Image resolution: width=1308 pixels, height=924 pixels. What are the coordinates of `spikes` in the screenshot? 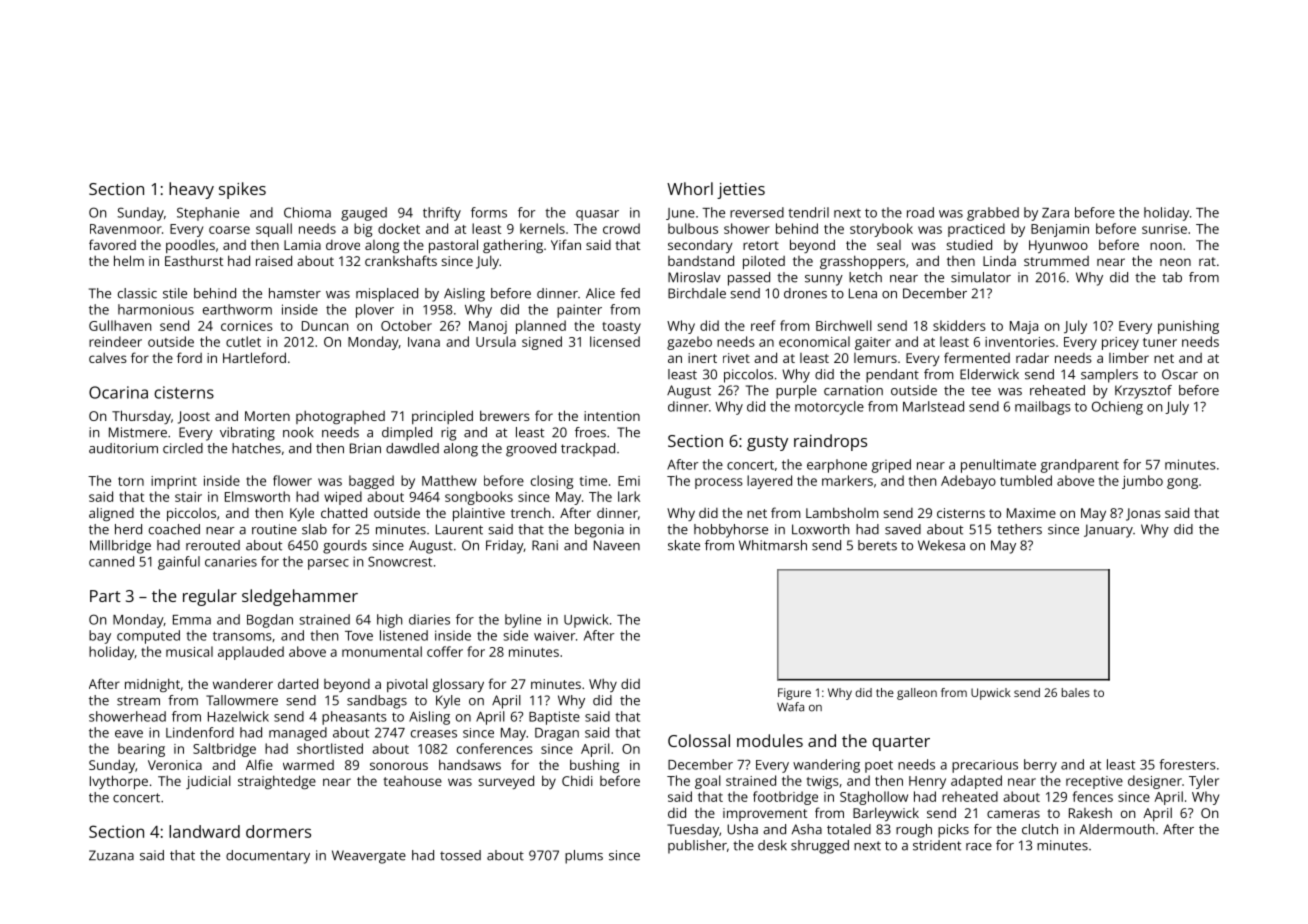 It's located at (242, 190).
